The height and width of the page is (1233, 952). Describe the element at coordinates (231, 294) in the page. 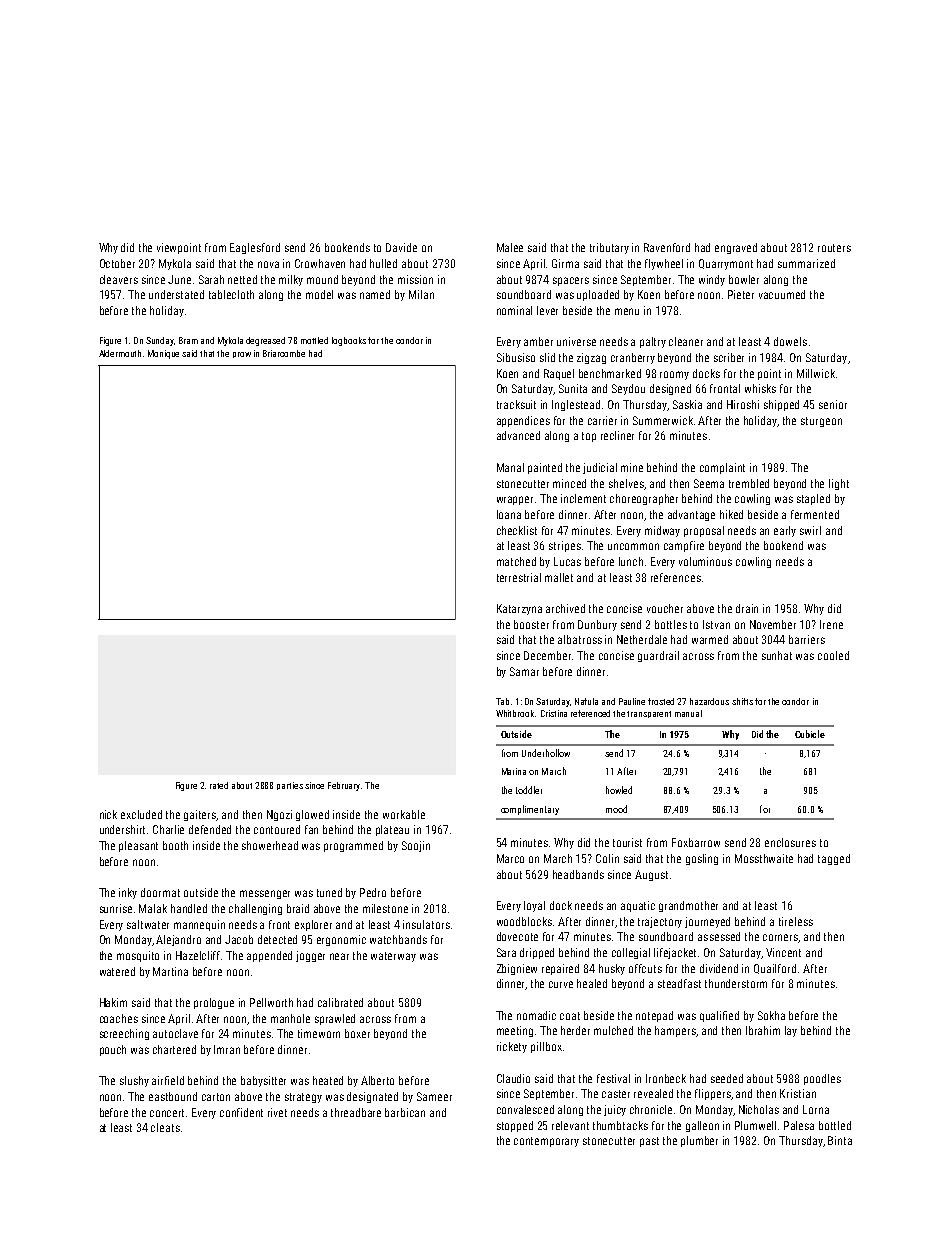

I see `tablecloth` at that location.
